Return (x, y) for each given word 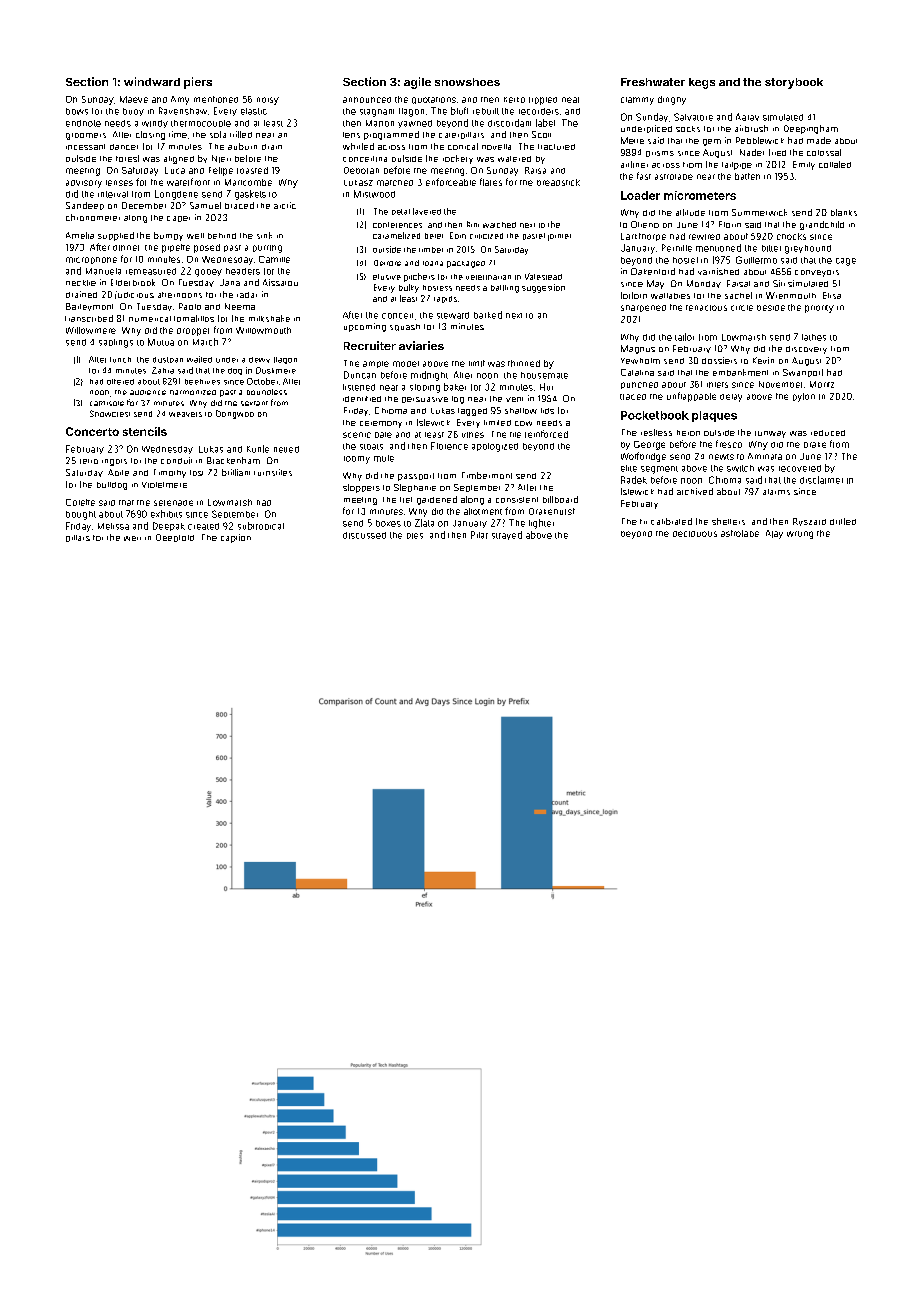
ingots (114, 462)
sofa (218, 134)
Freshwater (653, 82)
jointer (559, 237)
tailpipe (737, 166)
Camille (274, 259)
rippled (543, 101)
